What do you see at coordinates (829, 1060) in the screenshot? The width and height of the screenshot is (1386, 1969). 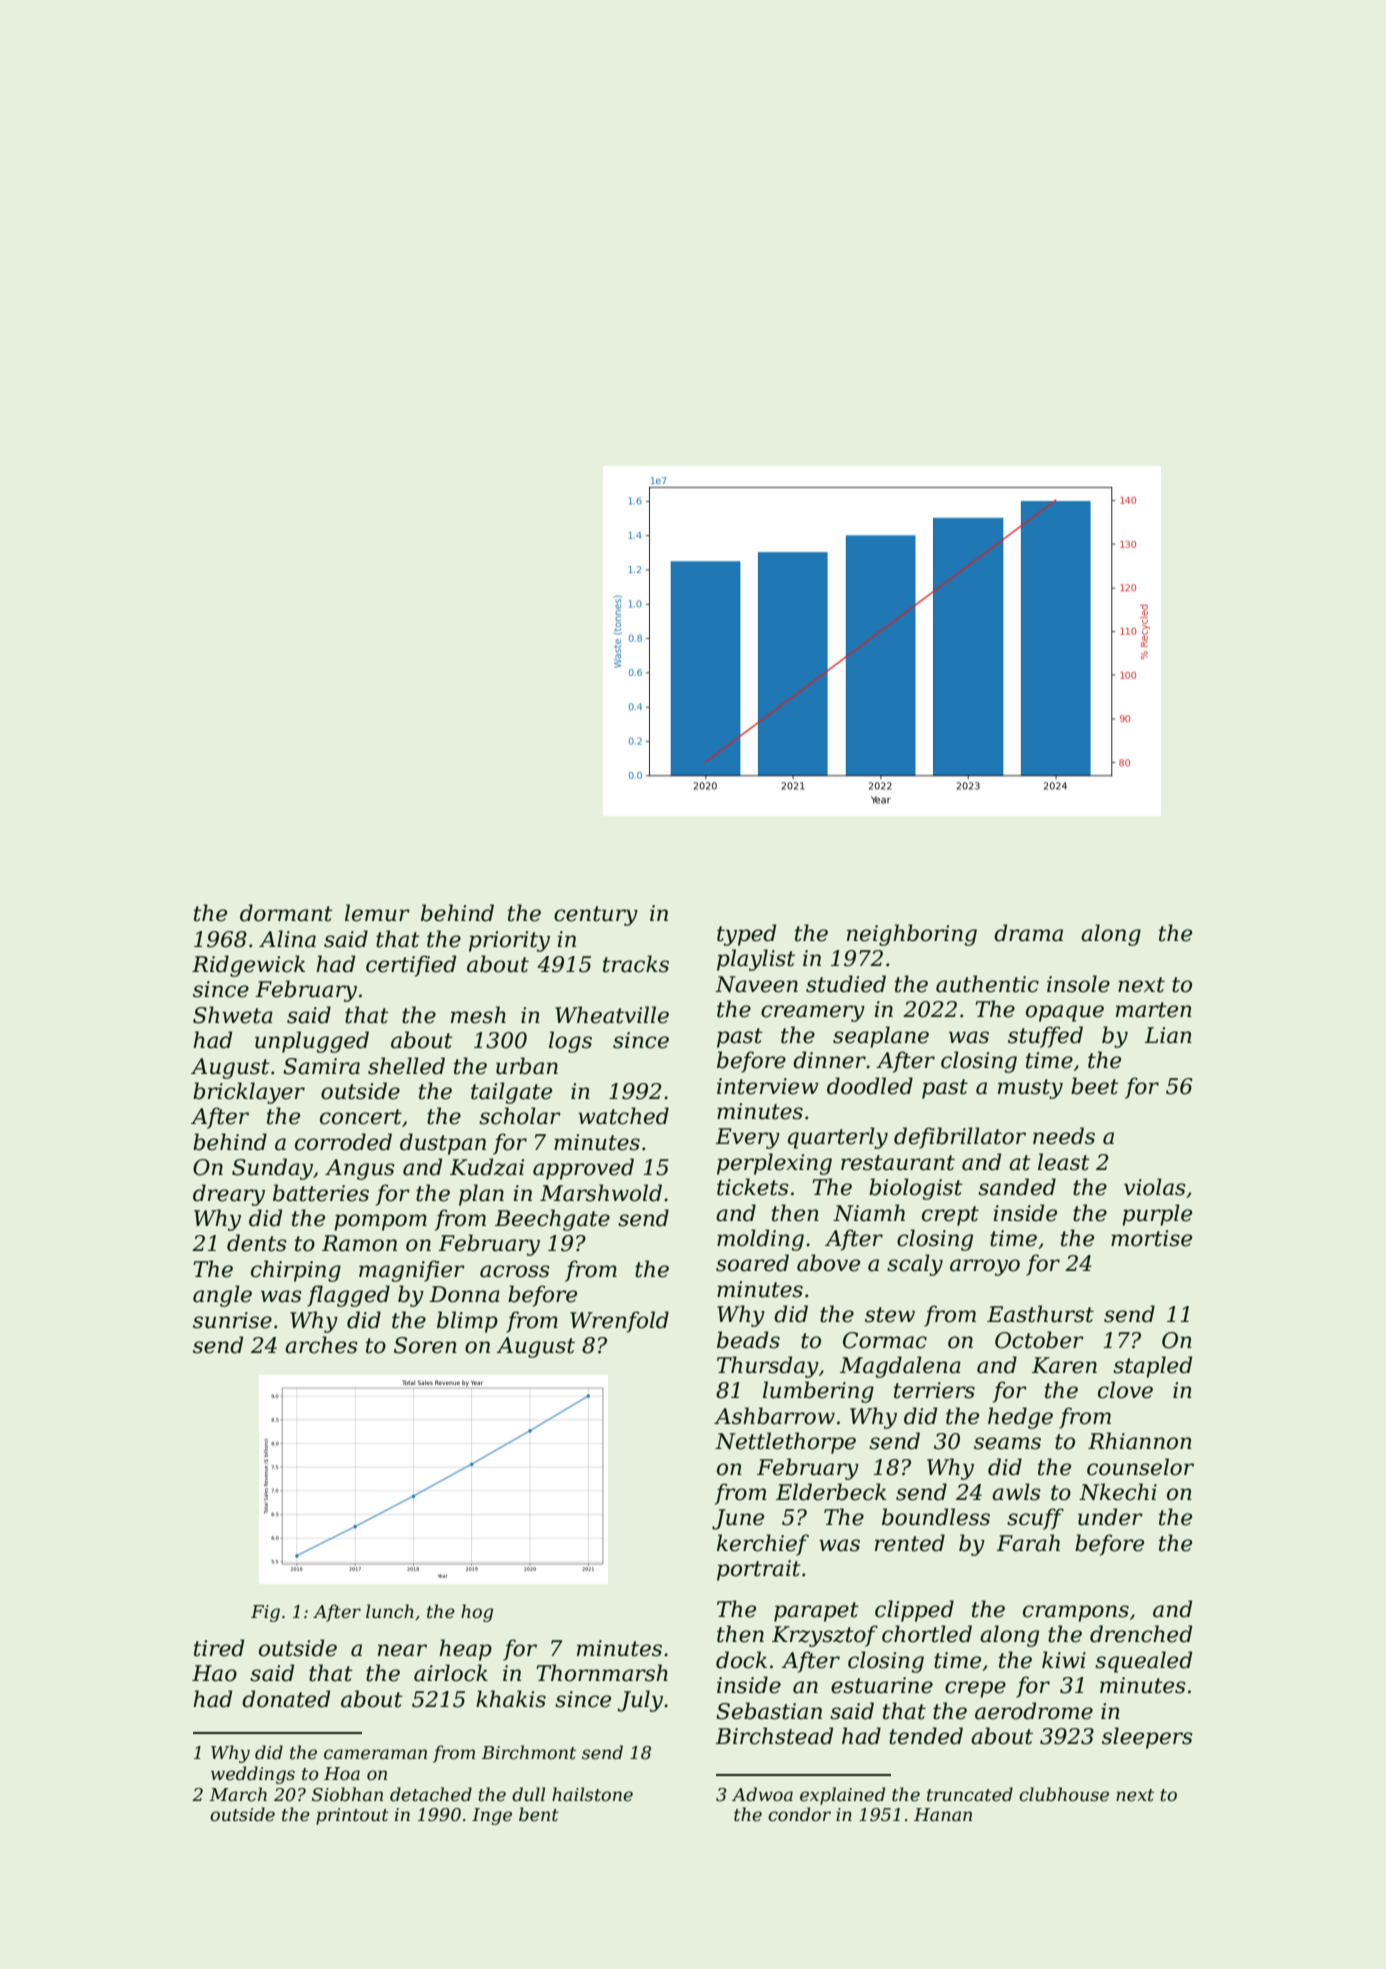 I see `dinner` at bounding box center [829, 1060].
